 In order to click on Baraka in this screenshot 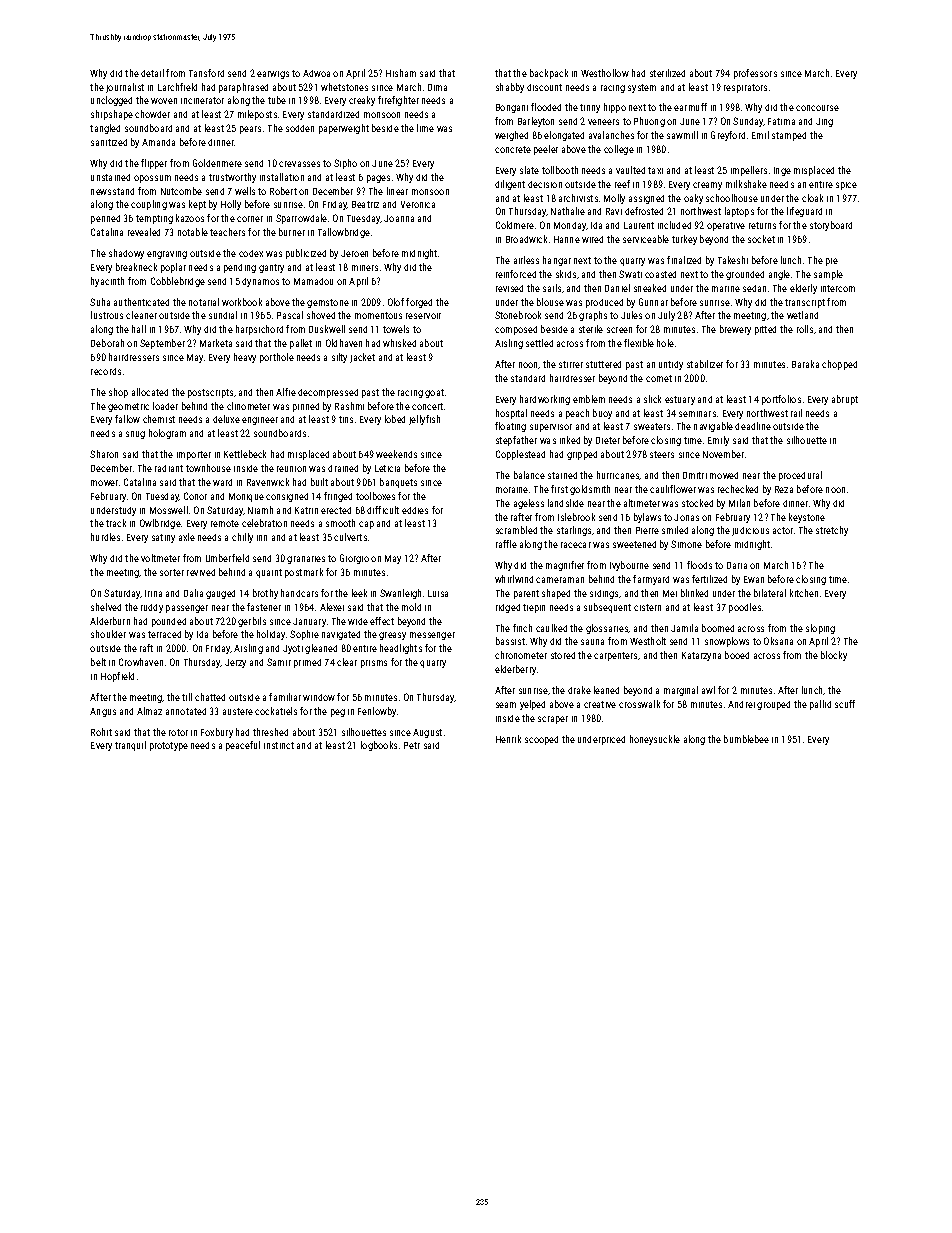, I will do `click(805, 364)`.
